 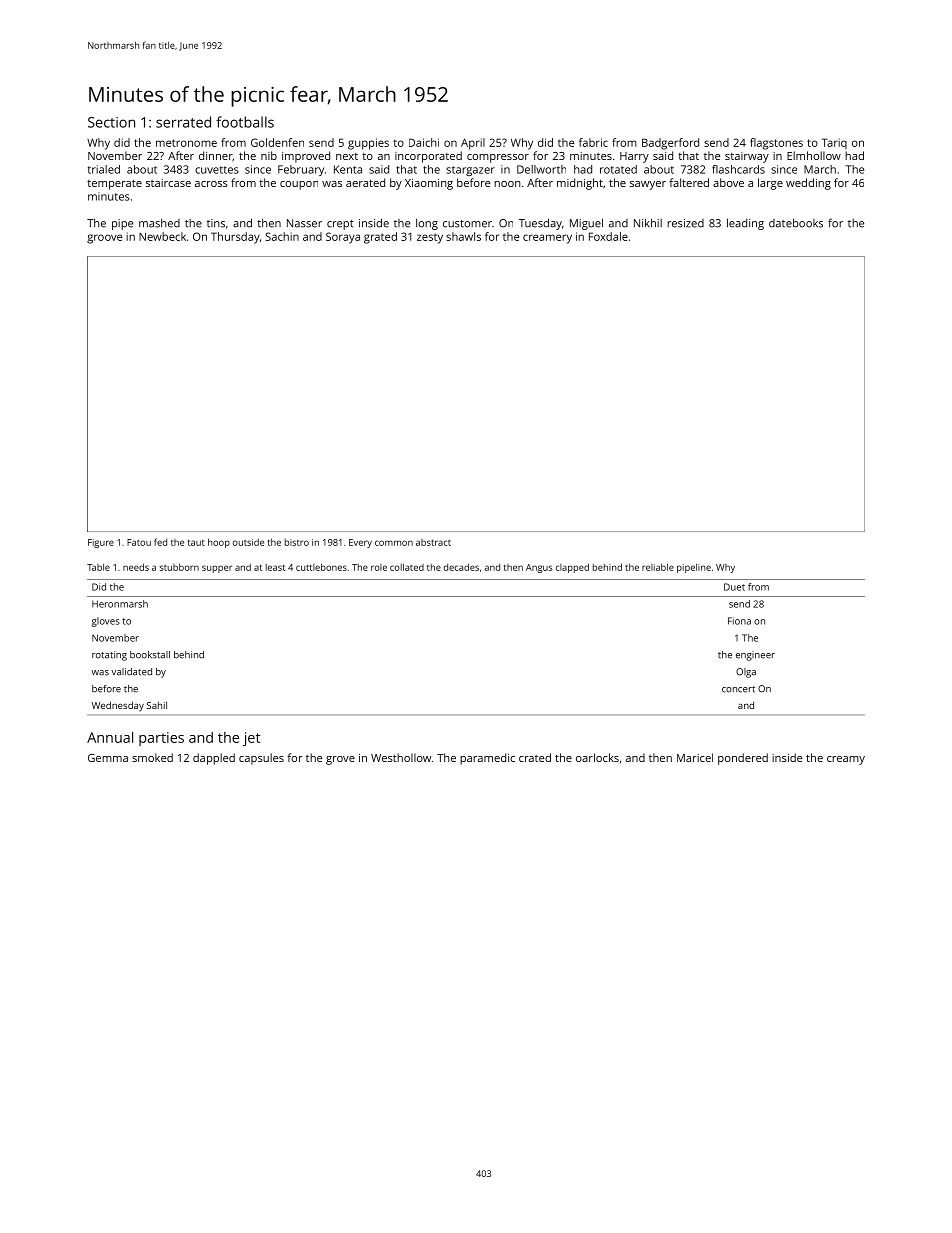 What do you see at coordinates (430, 238) in the page?
I see `zesty` at bounding box center [430, 238].
